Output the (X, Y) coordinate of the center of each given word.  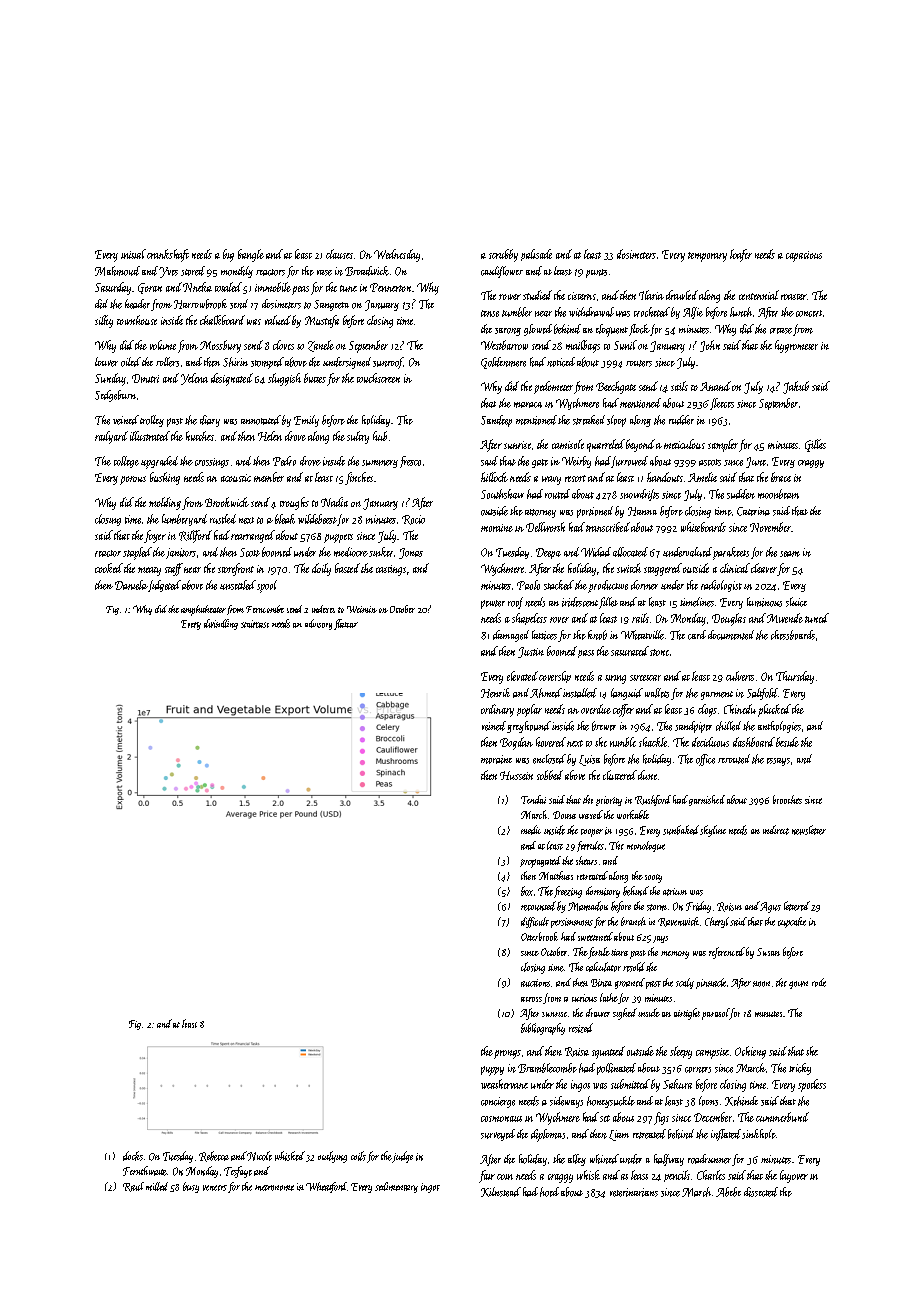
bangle (251, 255)
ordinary (497, 710)
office (705, 760)
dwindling (221, 624)
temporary (707, 257)
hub (380, 436)
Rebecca (214, 1156)
